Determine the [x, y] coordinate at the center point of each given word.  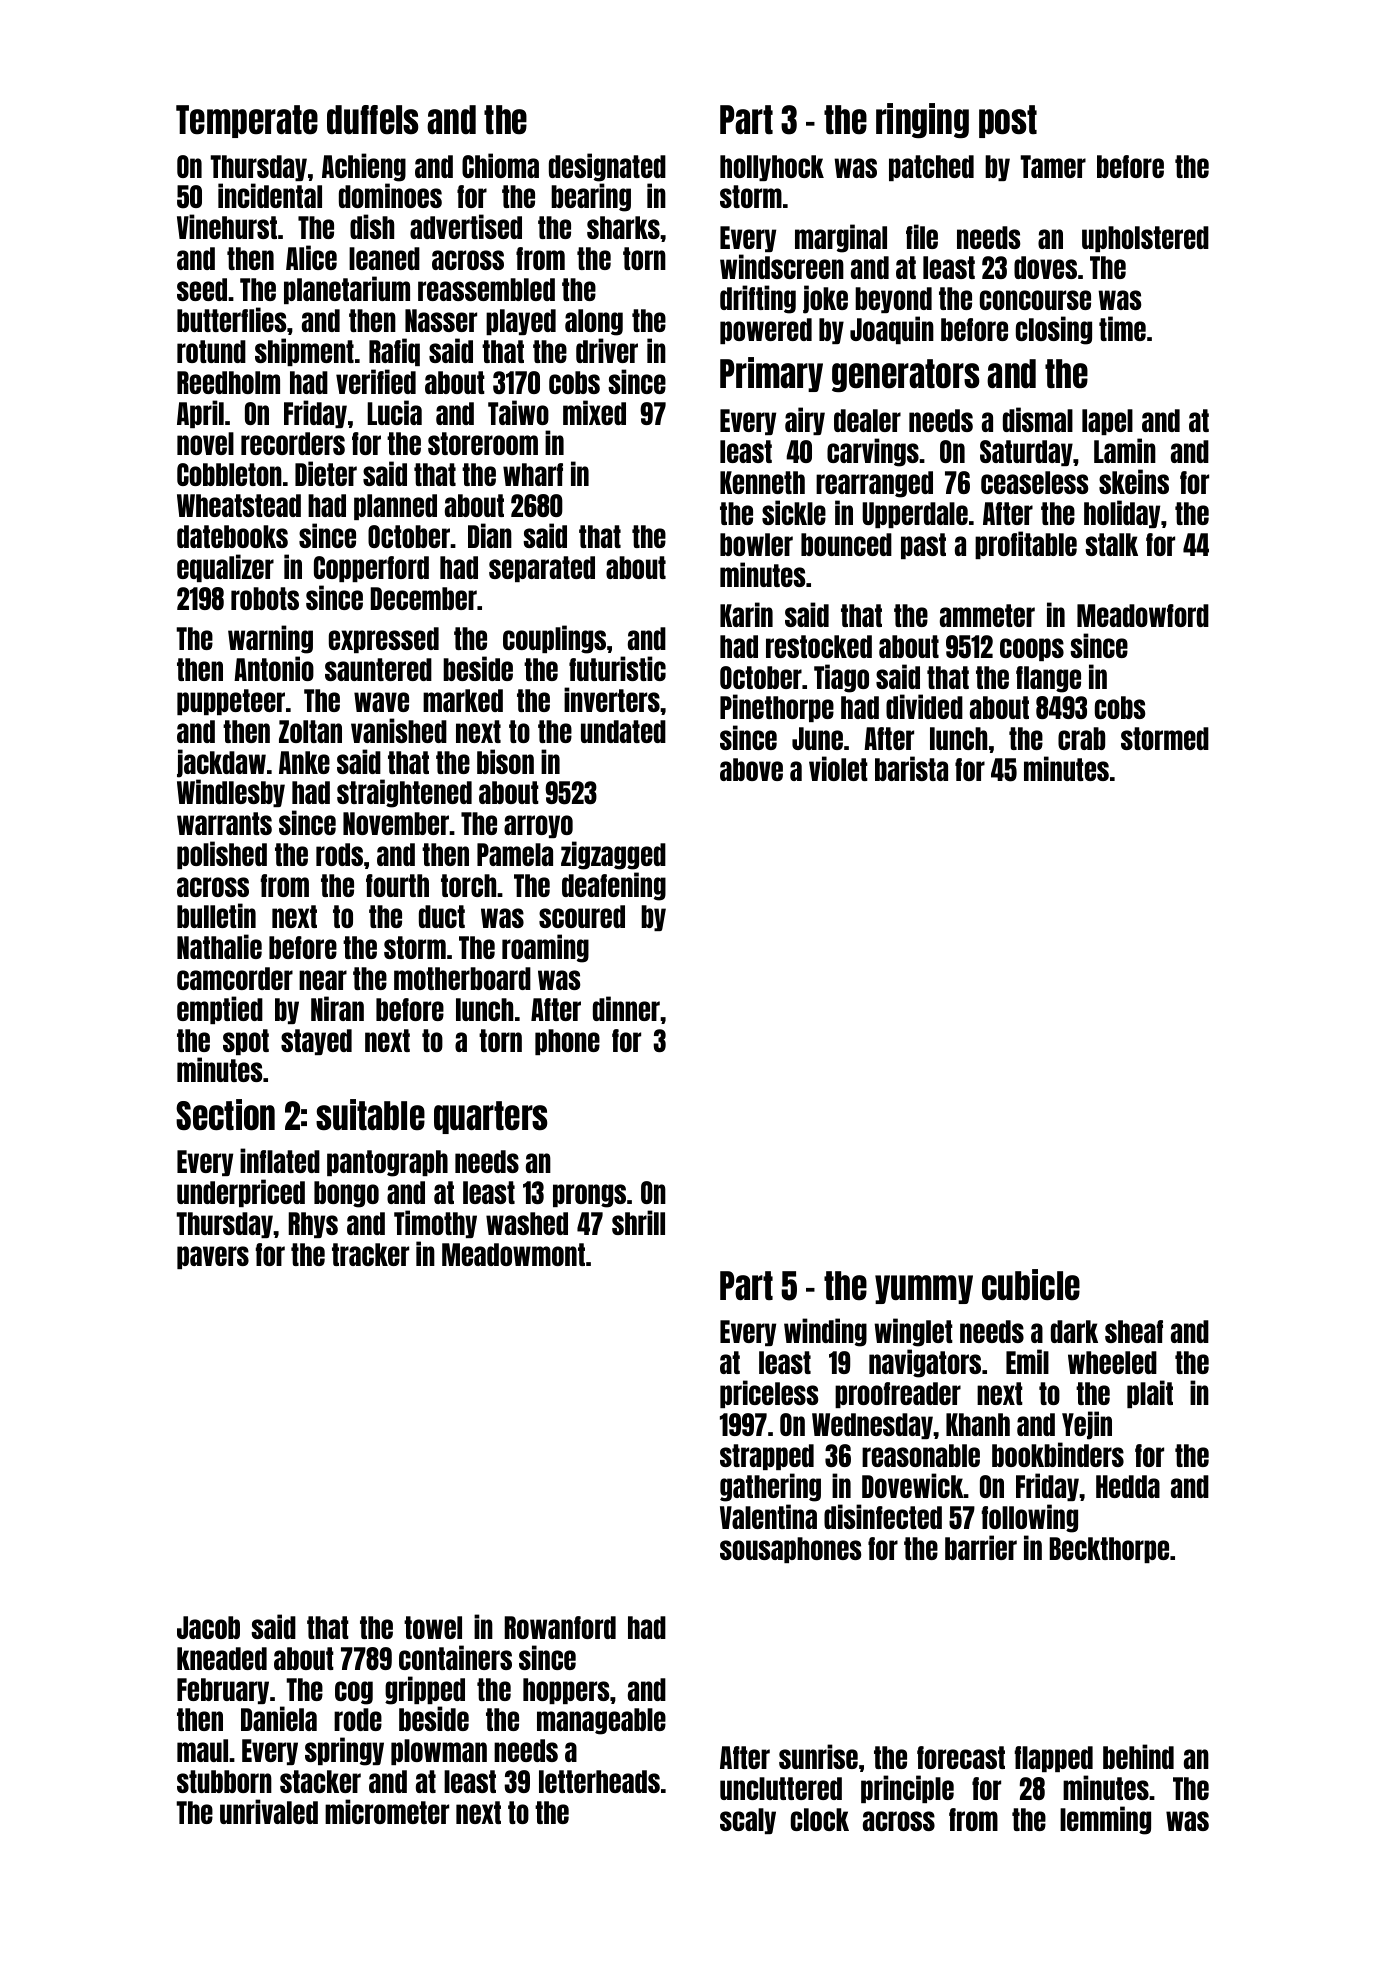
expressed [384, 640]
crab [1081, 738]
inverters [612, 699]
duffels [373, 119]
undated [623, 731]
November [396, 823]
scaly [748, 1821]
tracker [370, 1254]
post [1008, 121]
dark [1074, 1331]
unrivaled [269, 1811]
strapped [767, 1457]
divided [924, 706]
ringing [922, 120]
